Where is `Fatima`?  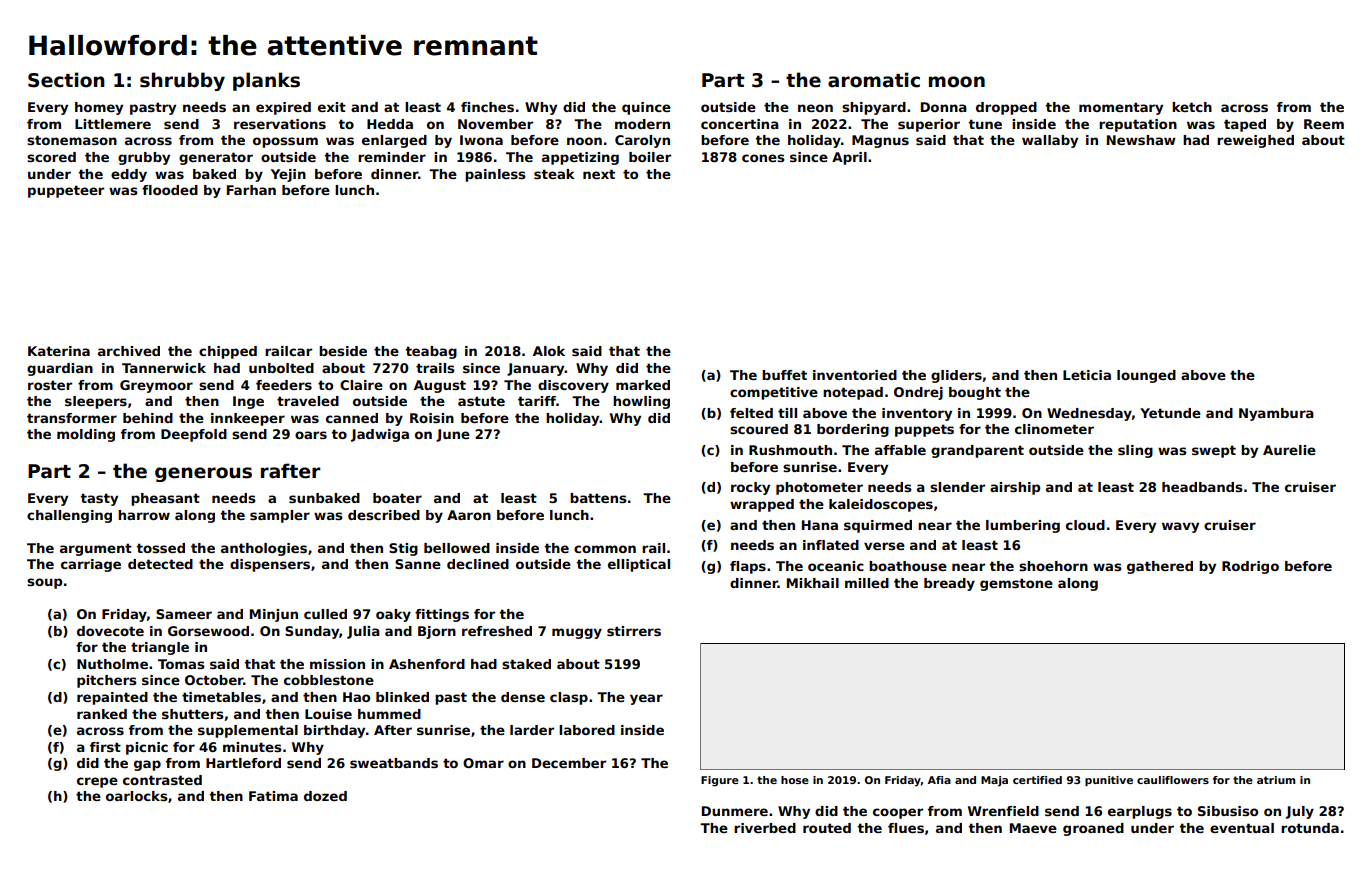
Fatima is located at coordinates (273, 796).
